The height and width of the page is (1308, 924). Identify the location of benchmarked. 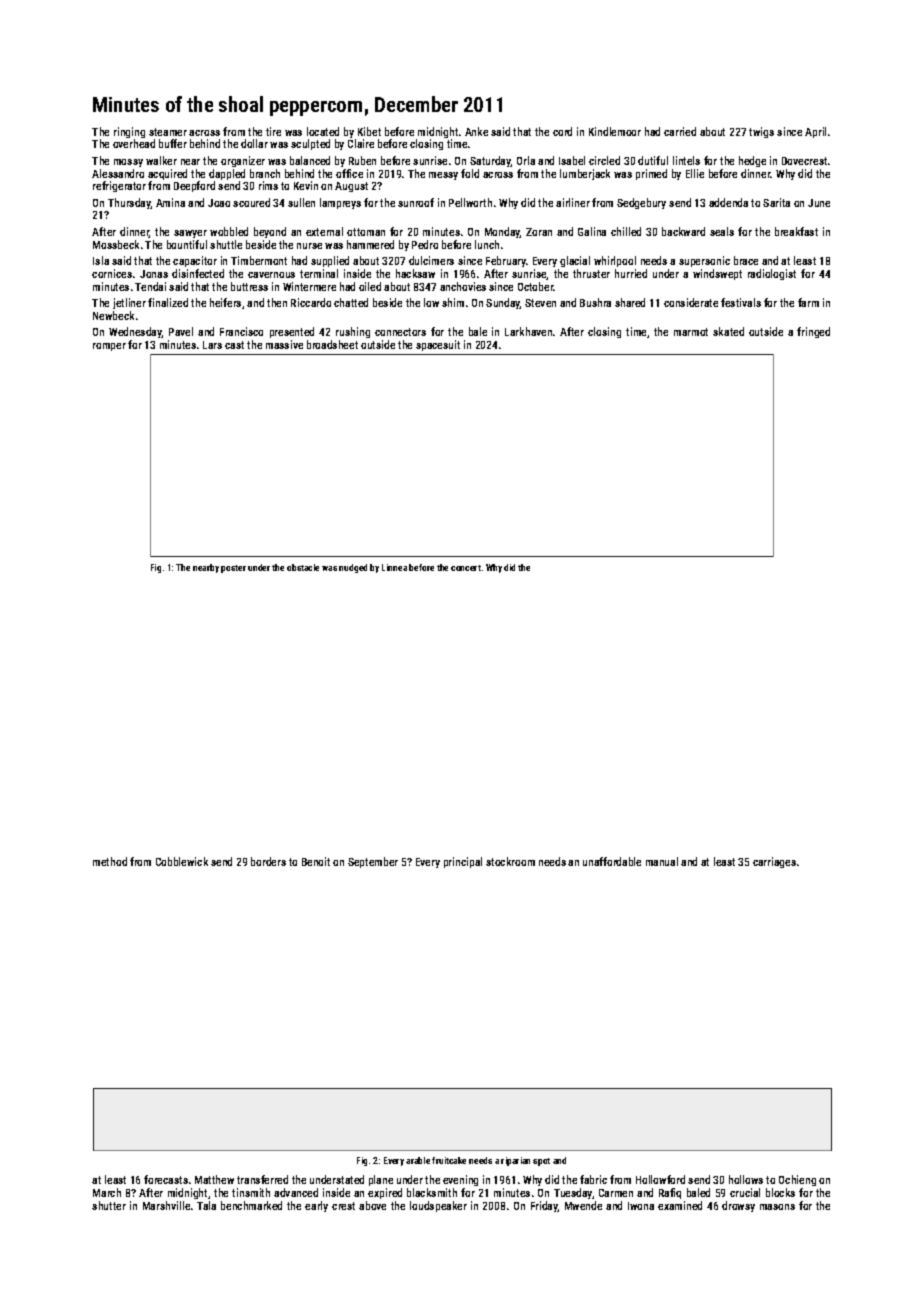
(251, 1205).
